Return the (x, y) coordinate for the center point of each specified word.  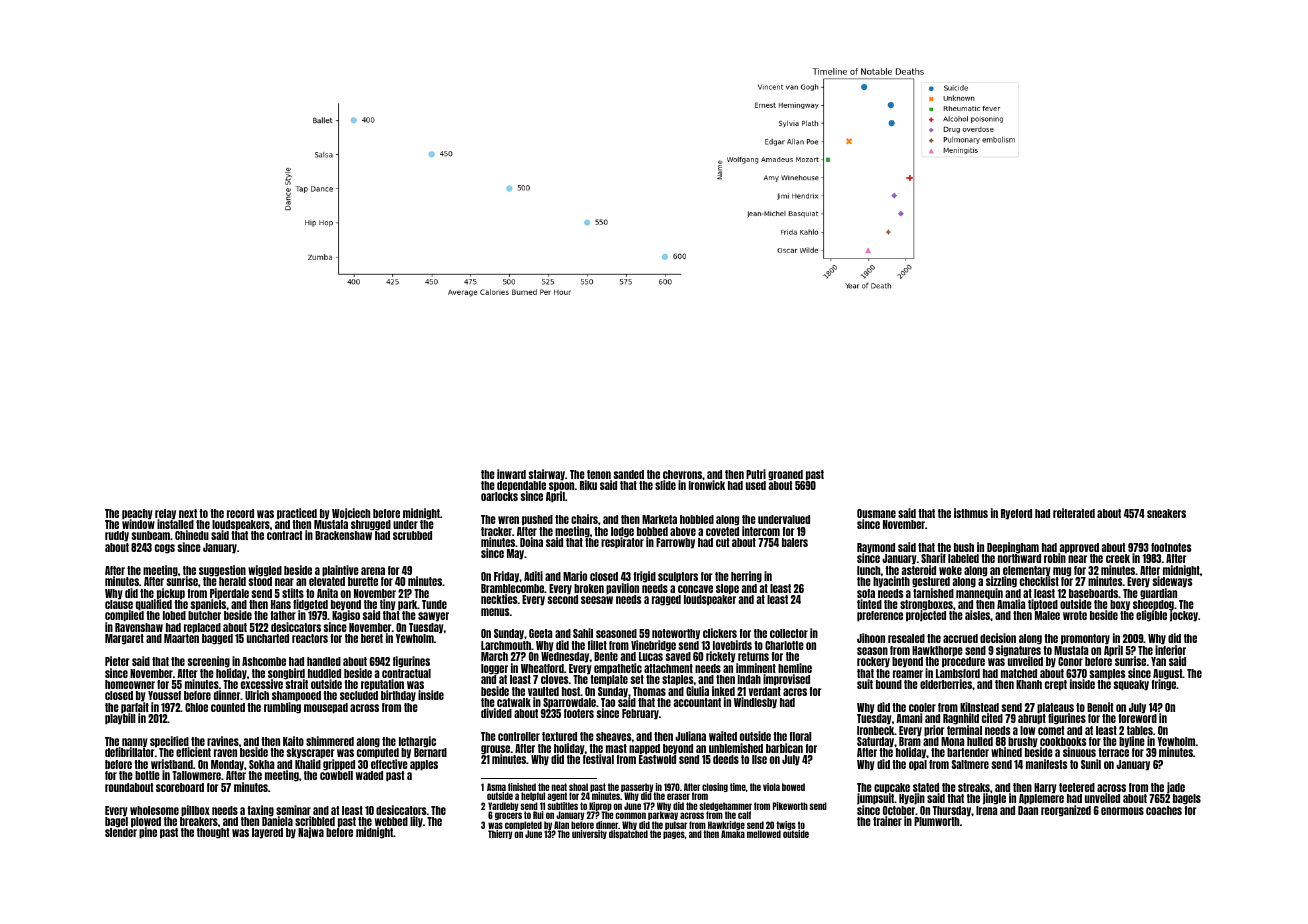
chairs (584, 519)
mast (616, 748)
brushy (1023, 742)
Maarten (181, 638)
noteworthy (676, 634)
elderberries (946, 684)
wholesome (154, 810)
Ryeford (1016, 514)
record (240, 513)
